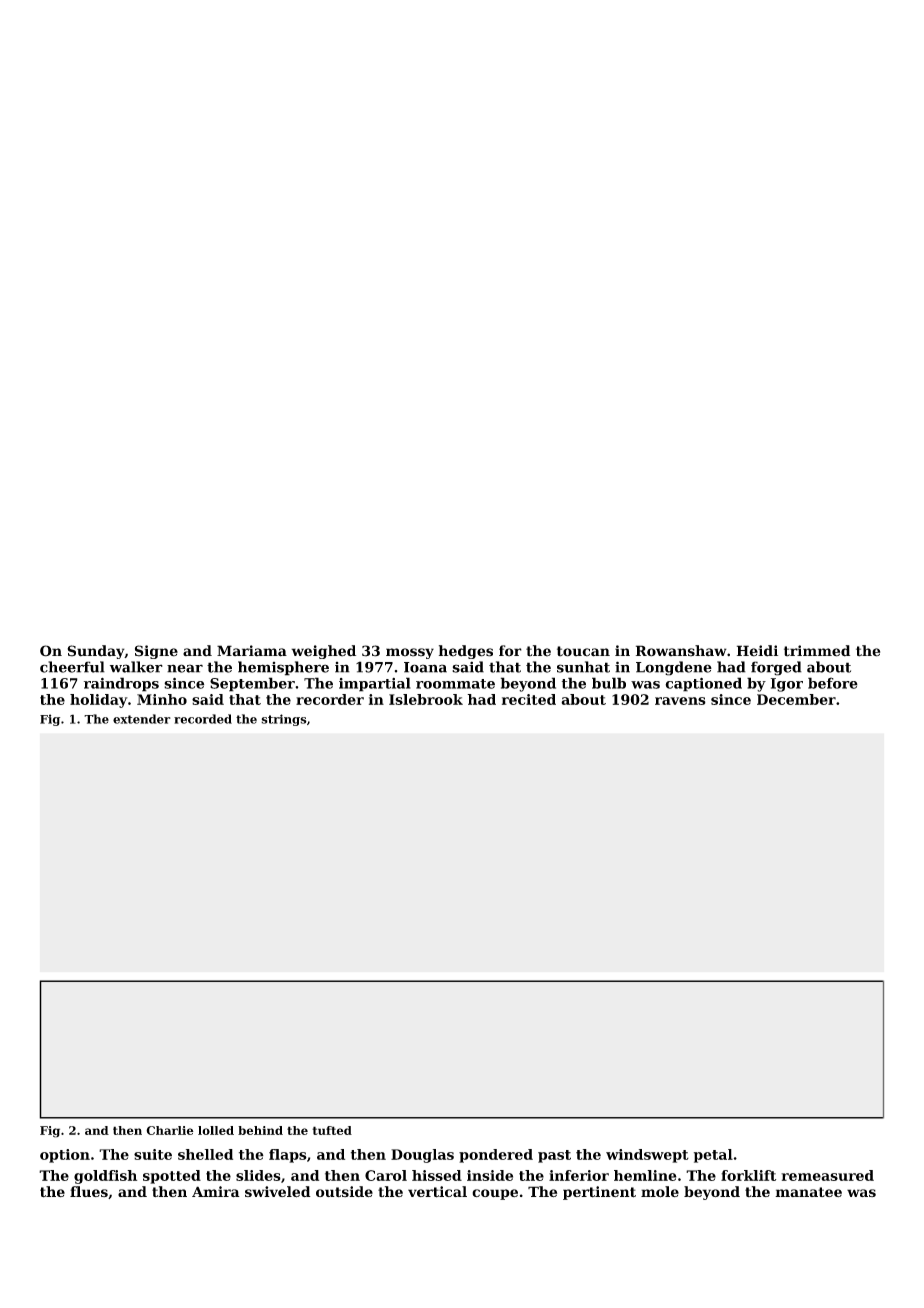 This image has width=924, height=1308. Describe the element at coordinates (583, 651) in the image. I see `toucan` at that location.
